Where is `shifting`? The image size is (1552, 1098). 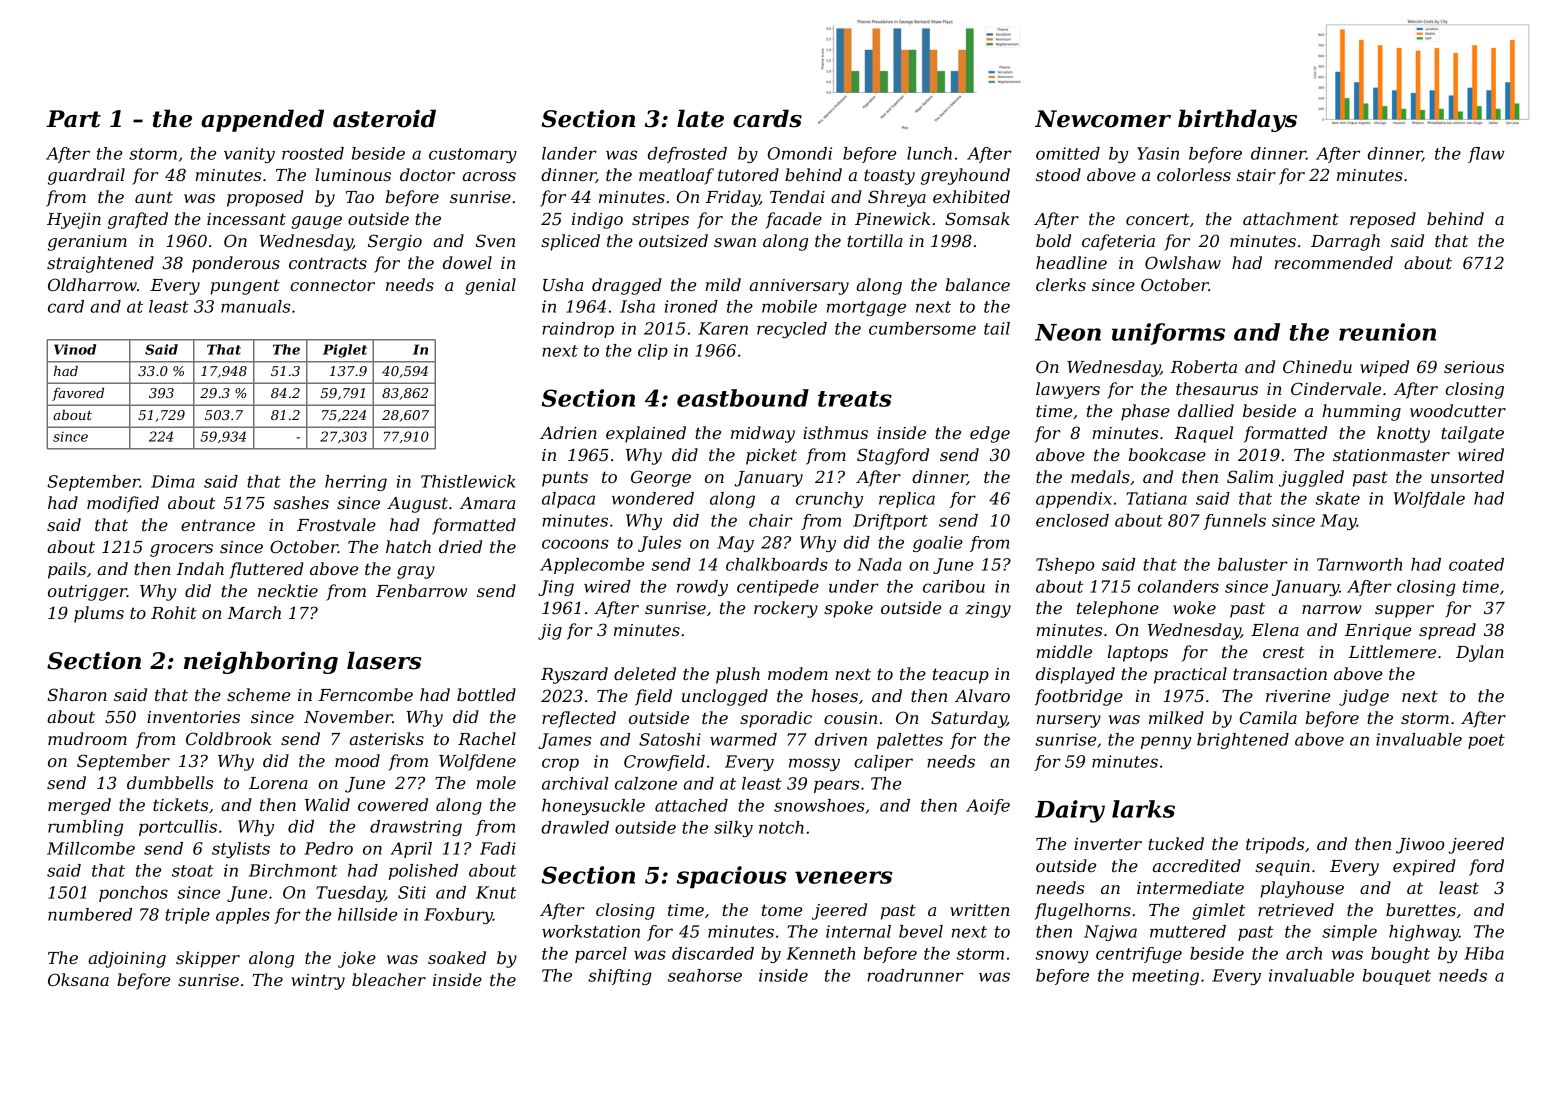
shifting is located at coordinates (620, 977).
